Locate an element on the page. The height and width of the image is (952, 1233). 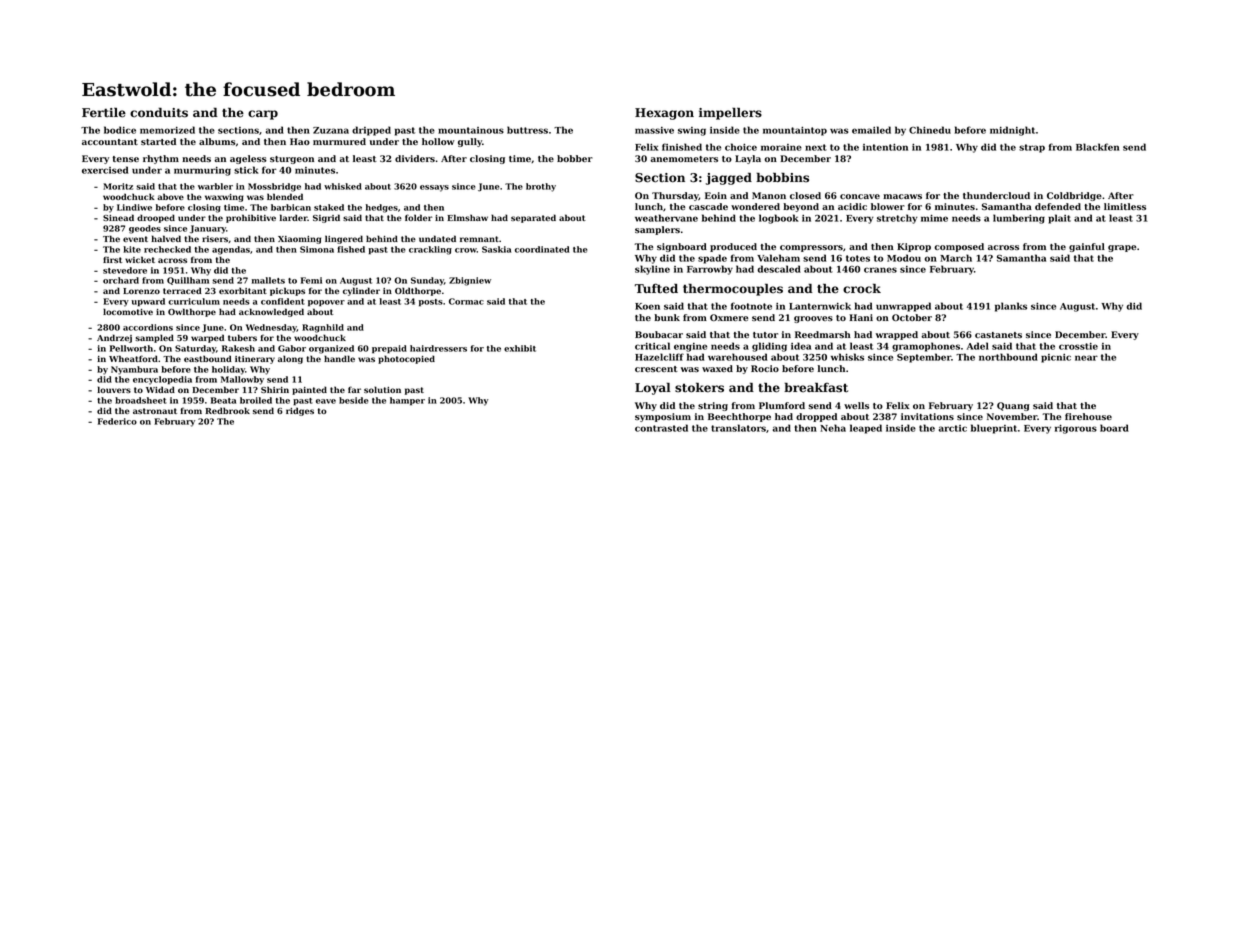
September is located at coordinates (924, 358).
